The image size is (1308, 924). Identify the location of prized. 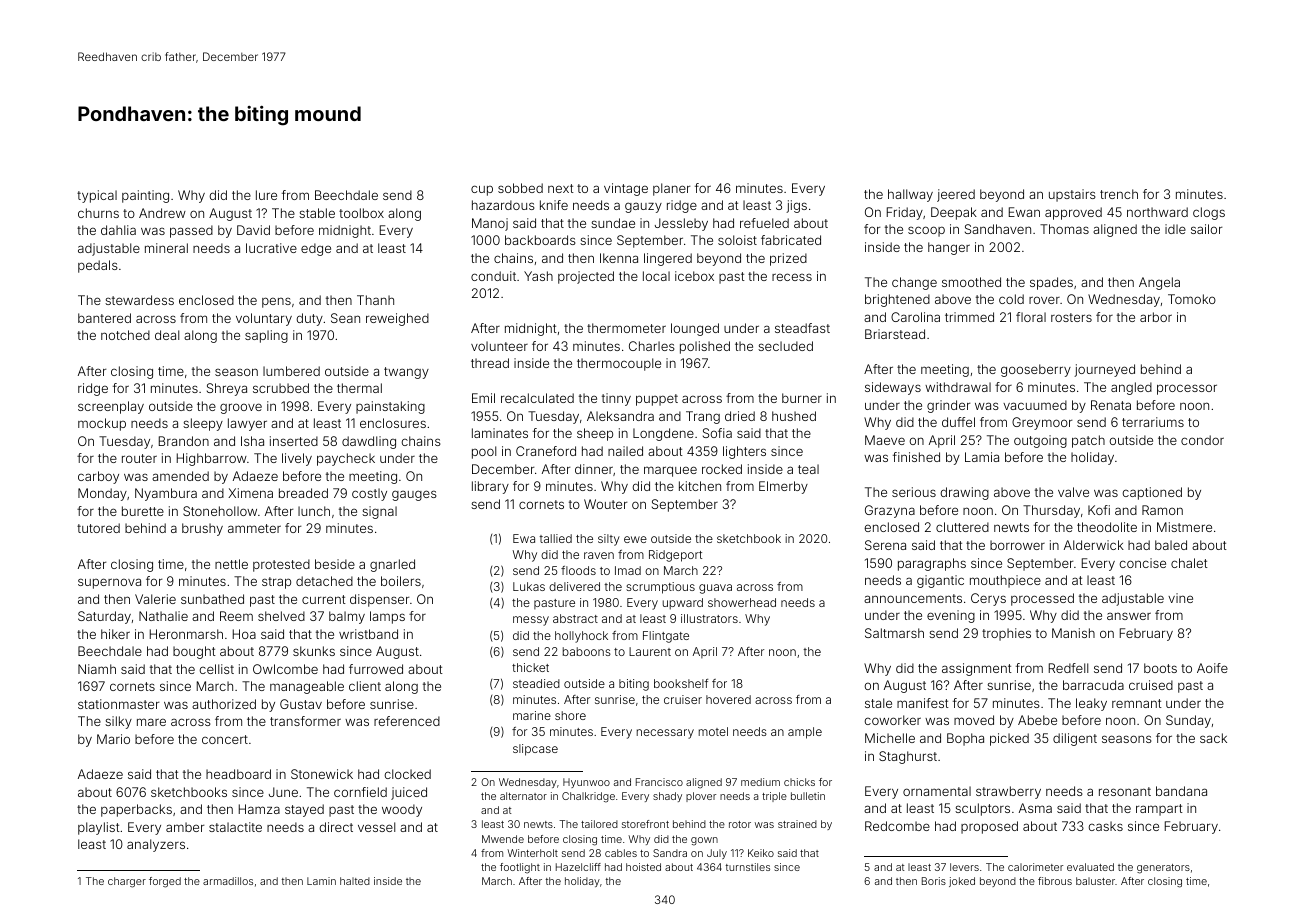
(788, 259).
